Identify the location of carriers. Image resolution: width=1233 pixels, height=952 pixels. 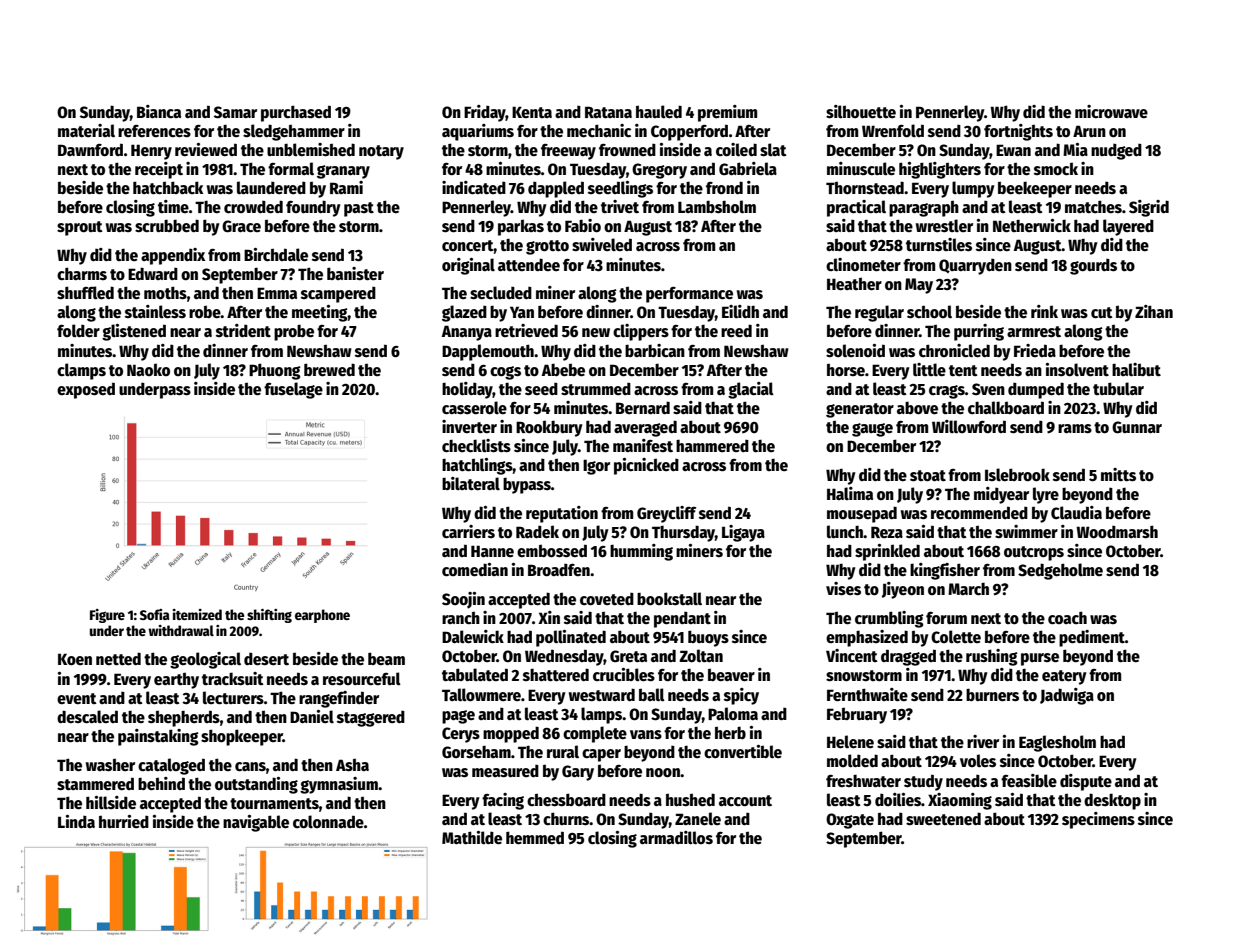
(468, 532).
